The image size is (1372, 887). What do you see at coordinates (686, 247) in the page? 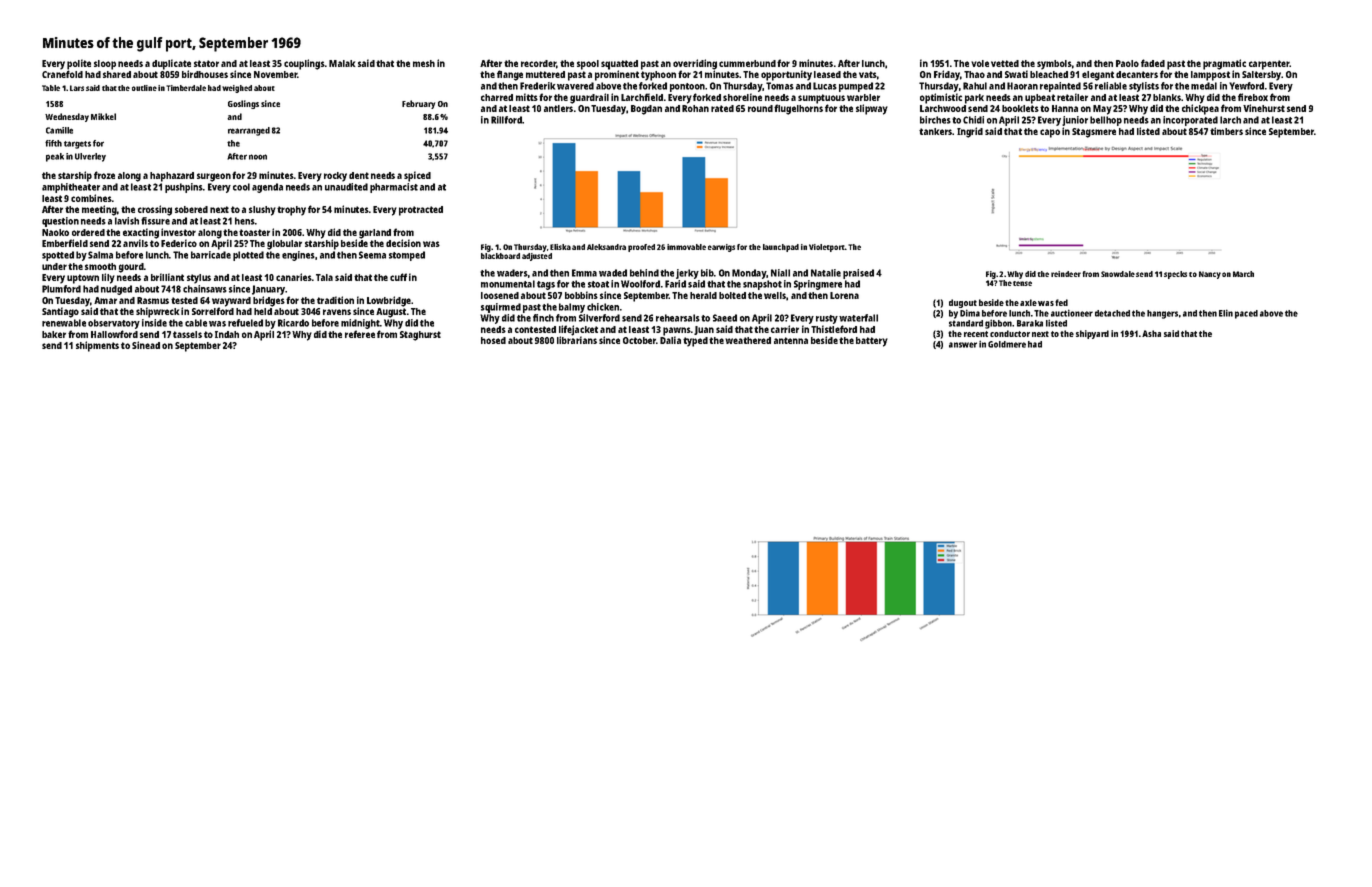
I see `immovable` at bounding box center [686, 247].
